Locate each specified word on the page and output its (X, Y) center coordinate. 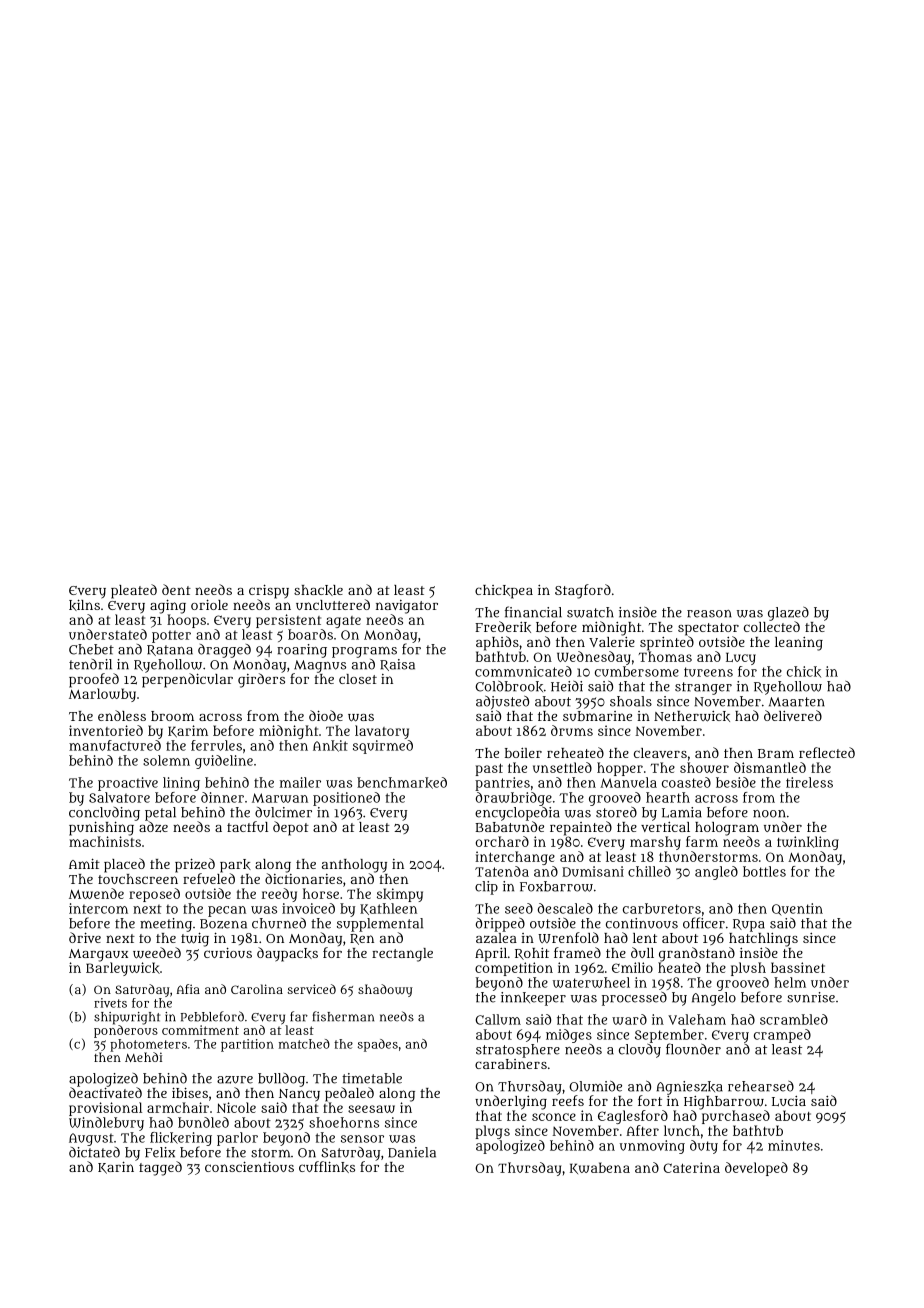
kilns (84, 605)
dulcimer (283, 812)
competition (514, 969)
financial (533, 612)
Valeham (697, 1019)
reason (709, 614)
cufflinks (327, 1167)
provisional (105, 1109)
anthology (354, 866)
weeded (157, 953)
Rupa (749, 925)
